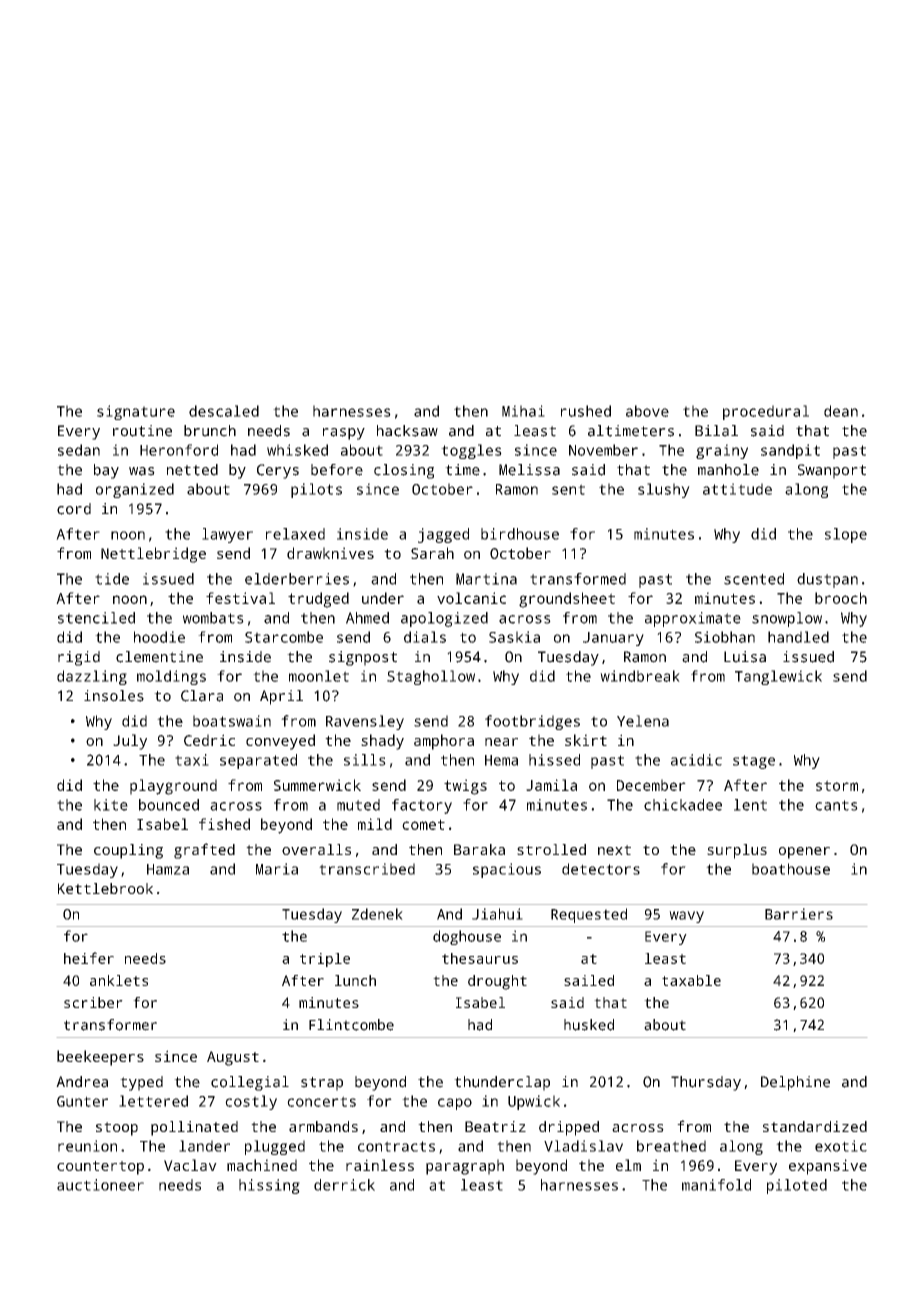 The height and width of the screenshot is (1308, 924). I want to click on clementine, so click(159, 657).
